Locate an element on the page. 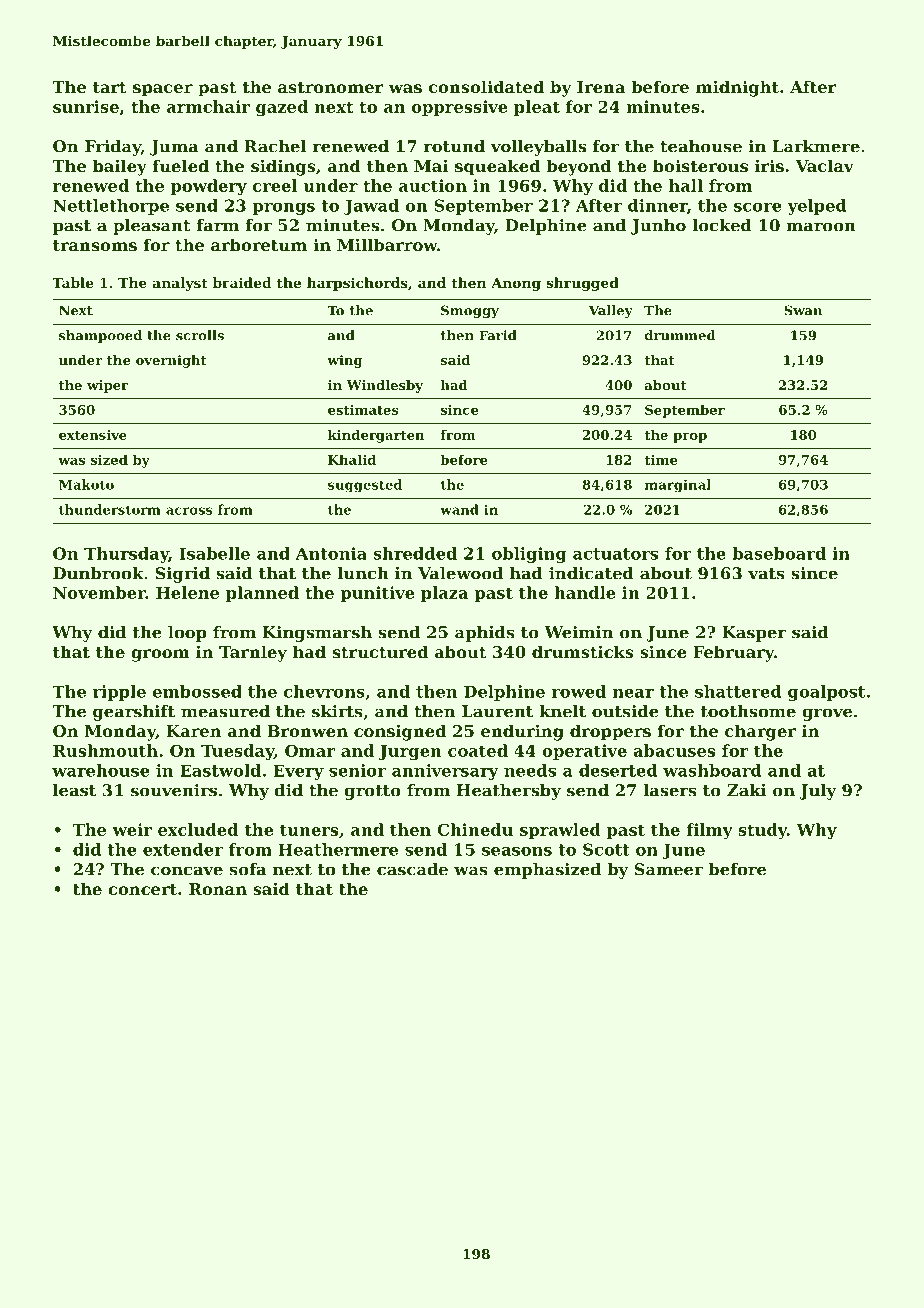 The height and width of the document is (1308, 924). locked is located at coordinates (722, 225).
